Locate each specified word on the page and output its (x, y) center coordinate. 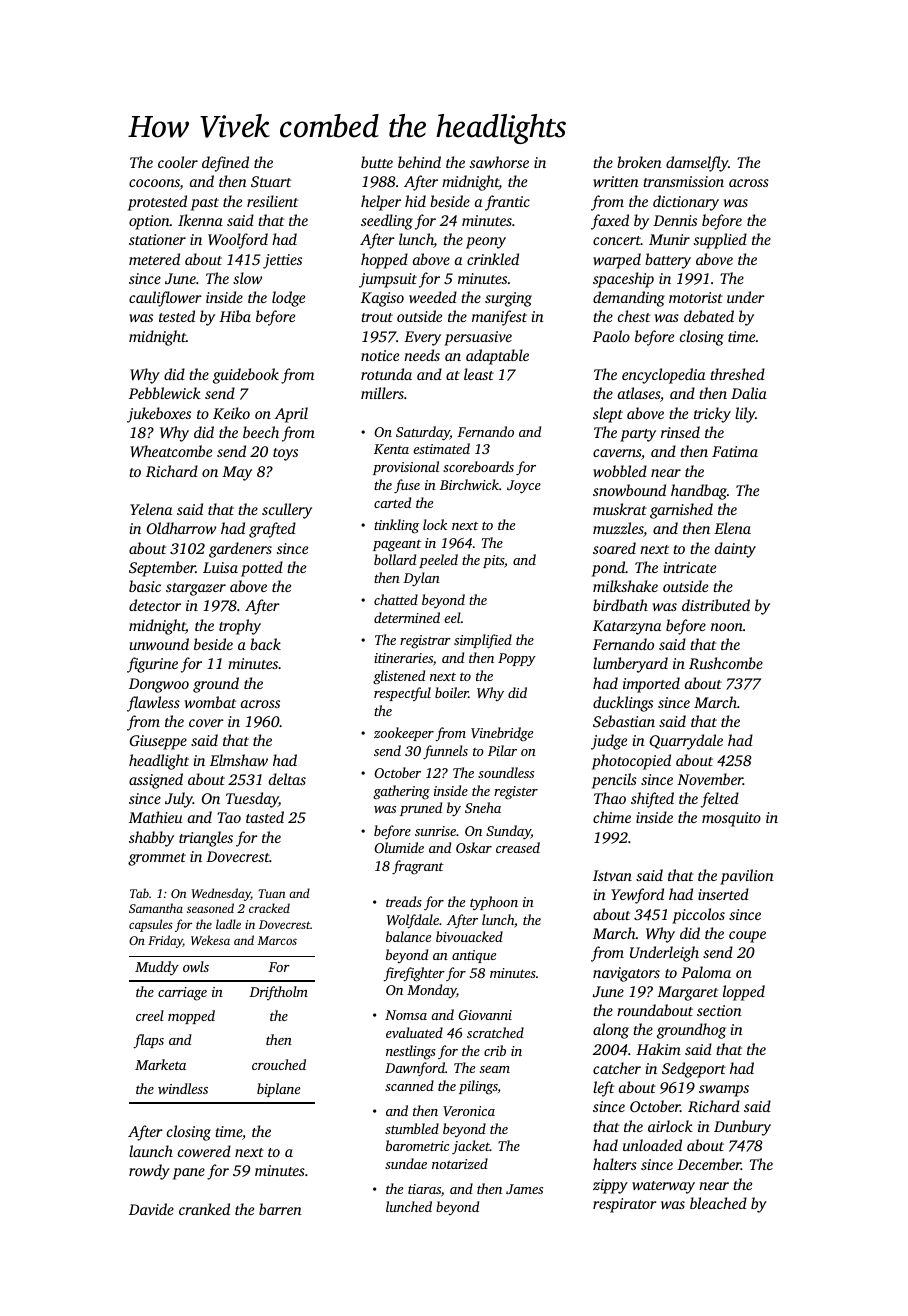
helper (381, 203)
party (638, 435)
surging (508, 299)
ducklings (623, 704)
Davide (151, 1209)
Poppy (517, 659)
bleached (718, 1203)
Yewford (637, 896)
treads (404, 901)
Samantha (156, 908)
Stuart (271, 181)
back (265, 644)
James (524, 1189)
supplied (720, 241)
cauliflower (165, 299)
